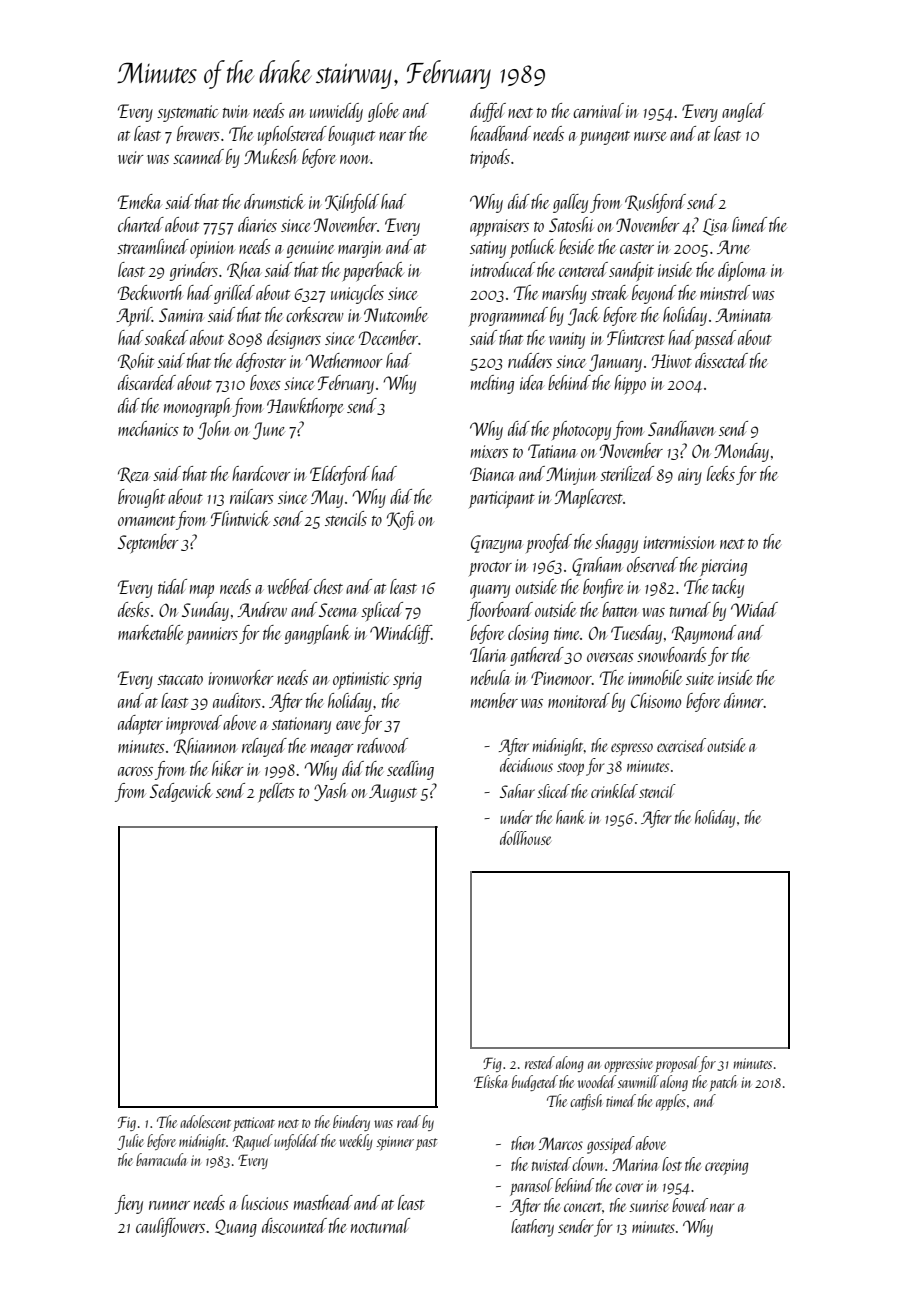  Describe the element at coordinates (561, 678) in the screenshot. I see `Pinemoor` at that location.
